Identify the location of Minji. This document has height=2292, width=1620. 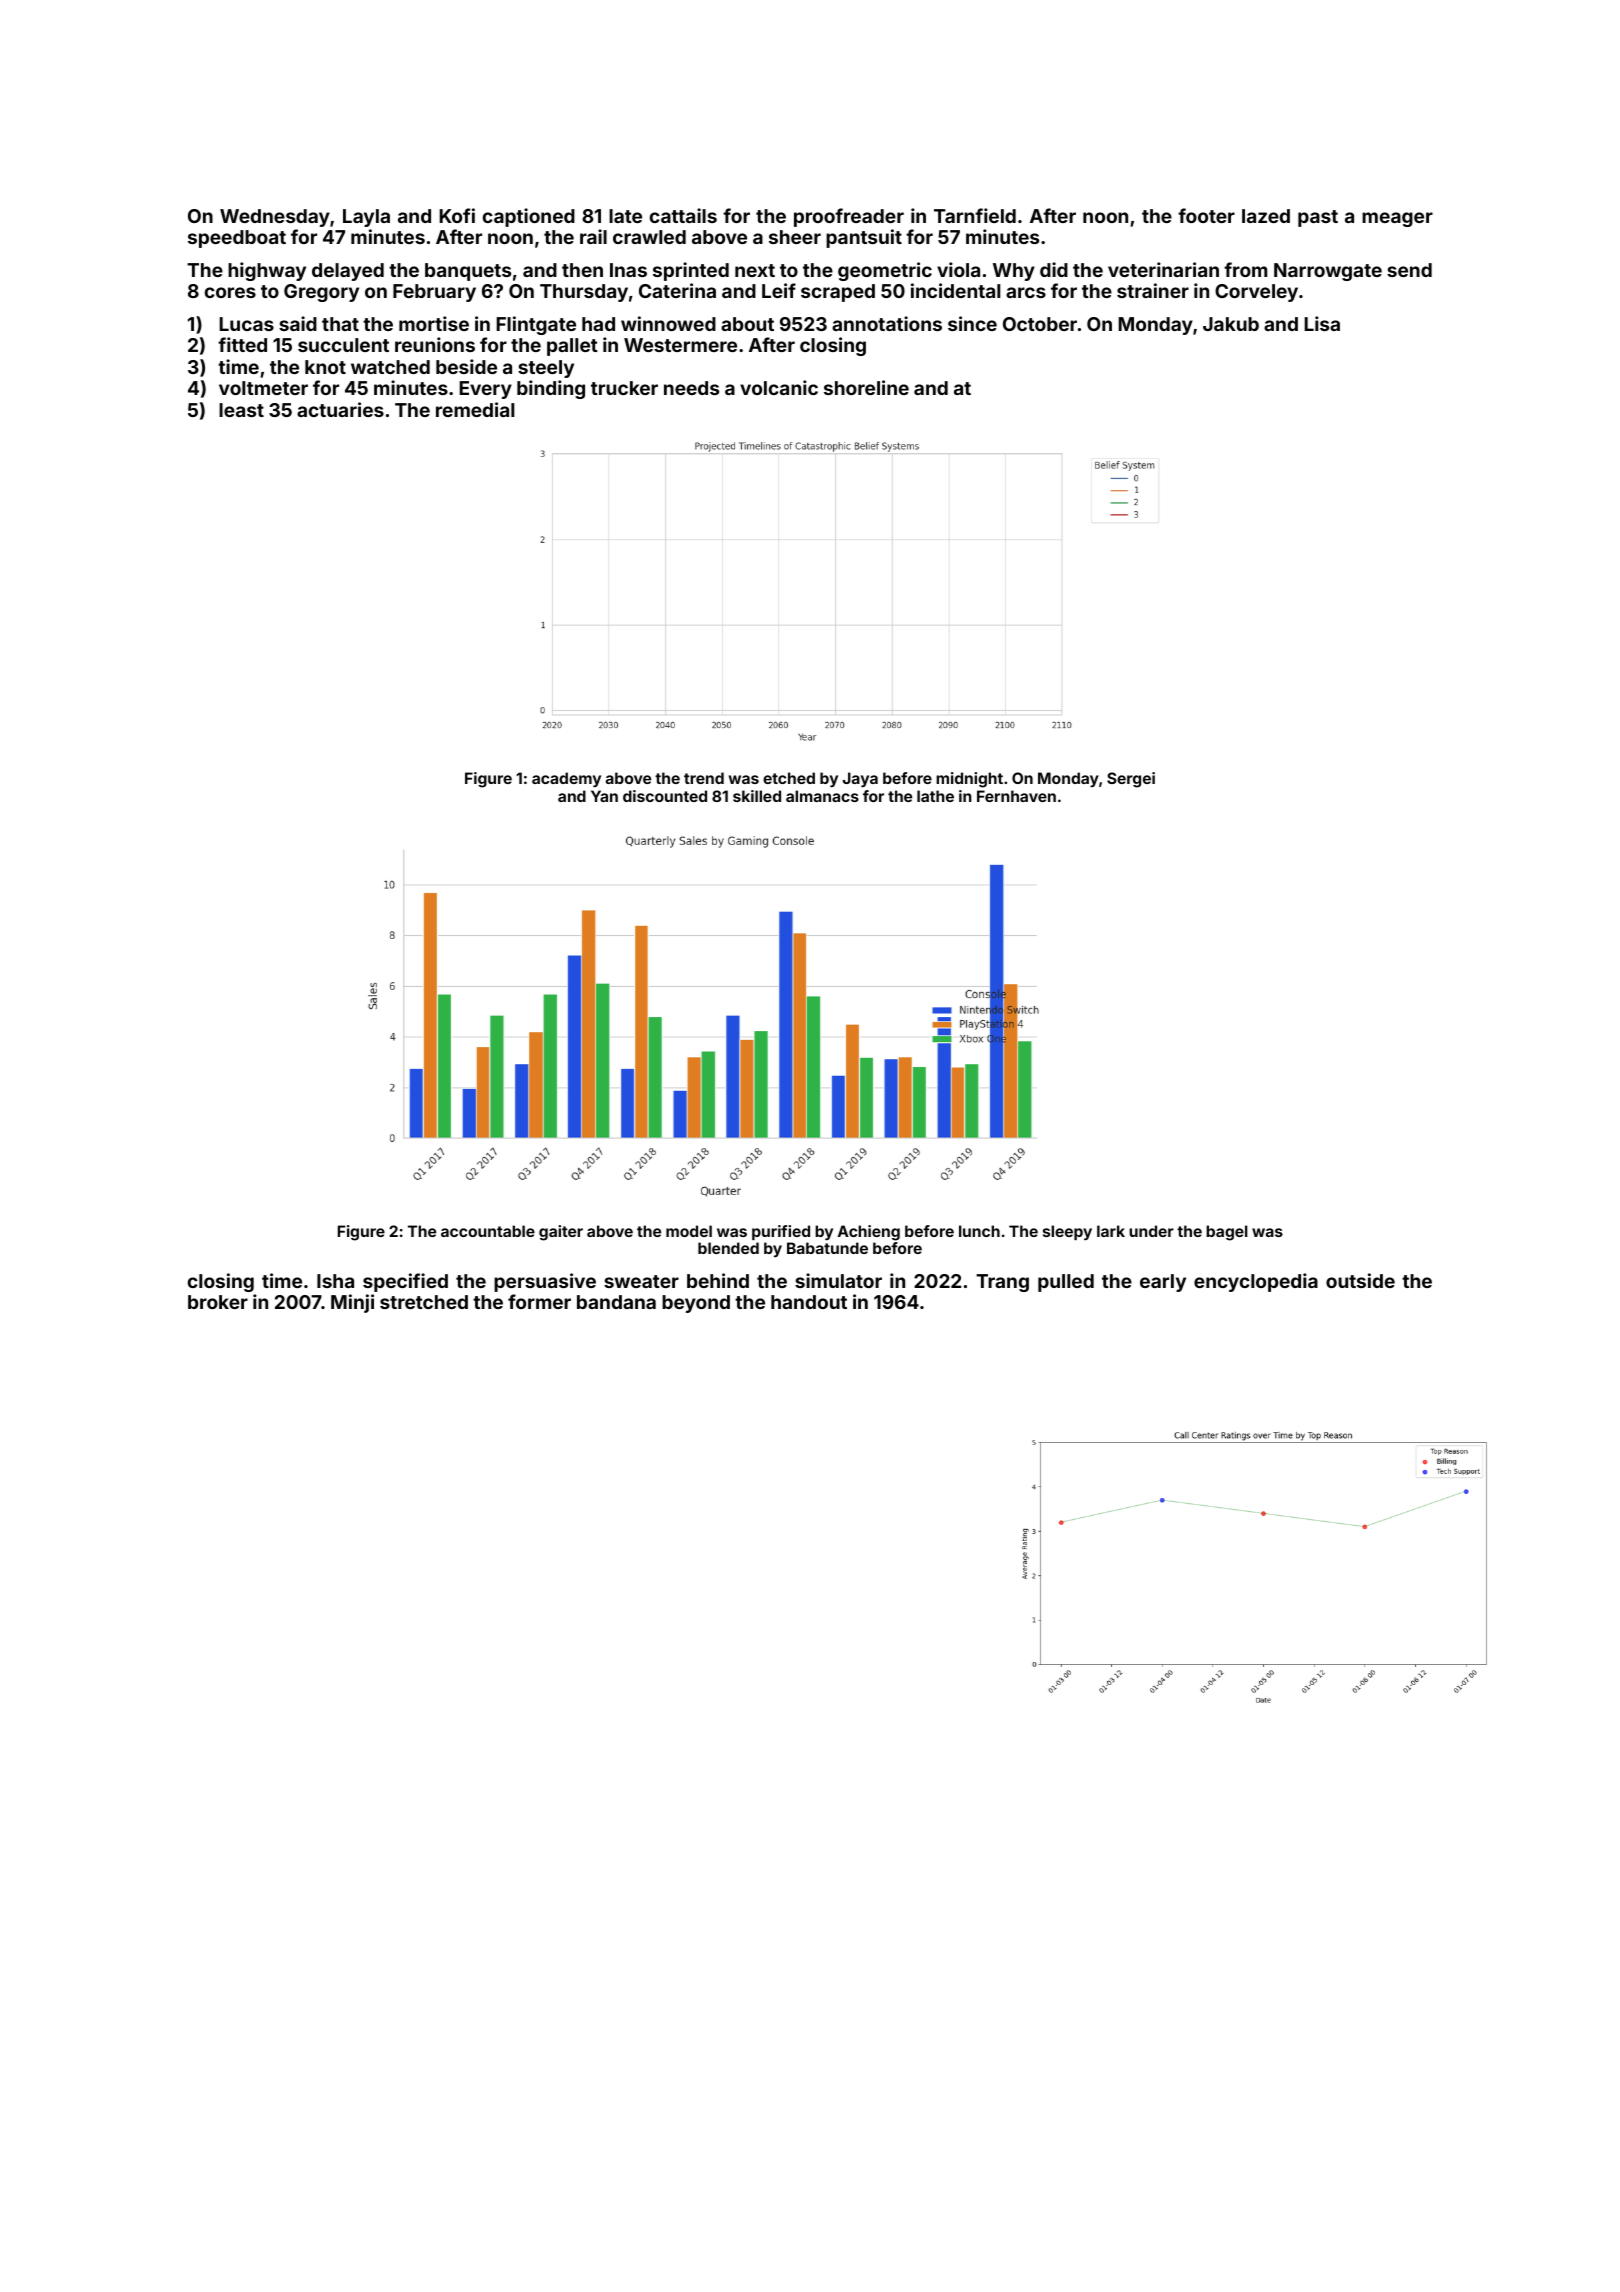
(352, 1303).
